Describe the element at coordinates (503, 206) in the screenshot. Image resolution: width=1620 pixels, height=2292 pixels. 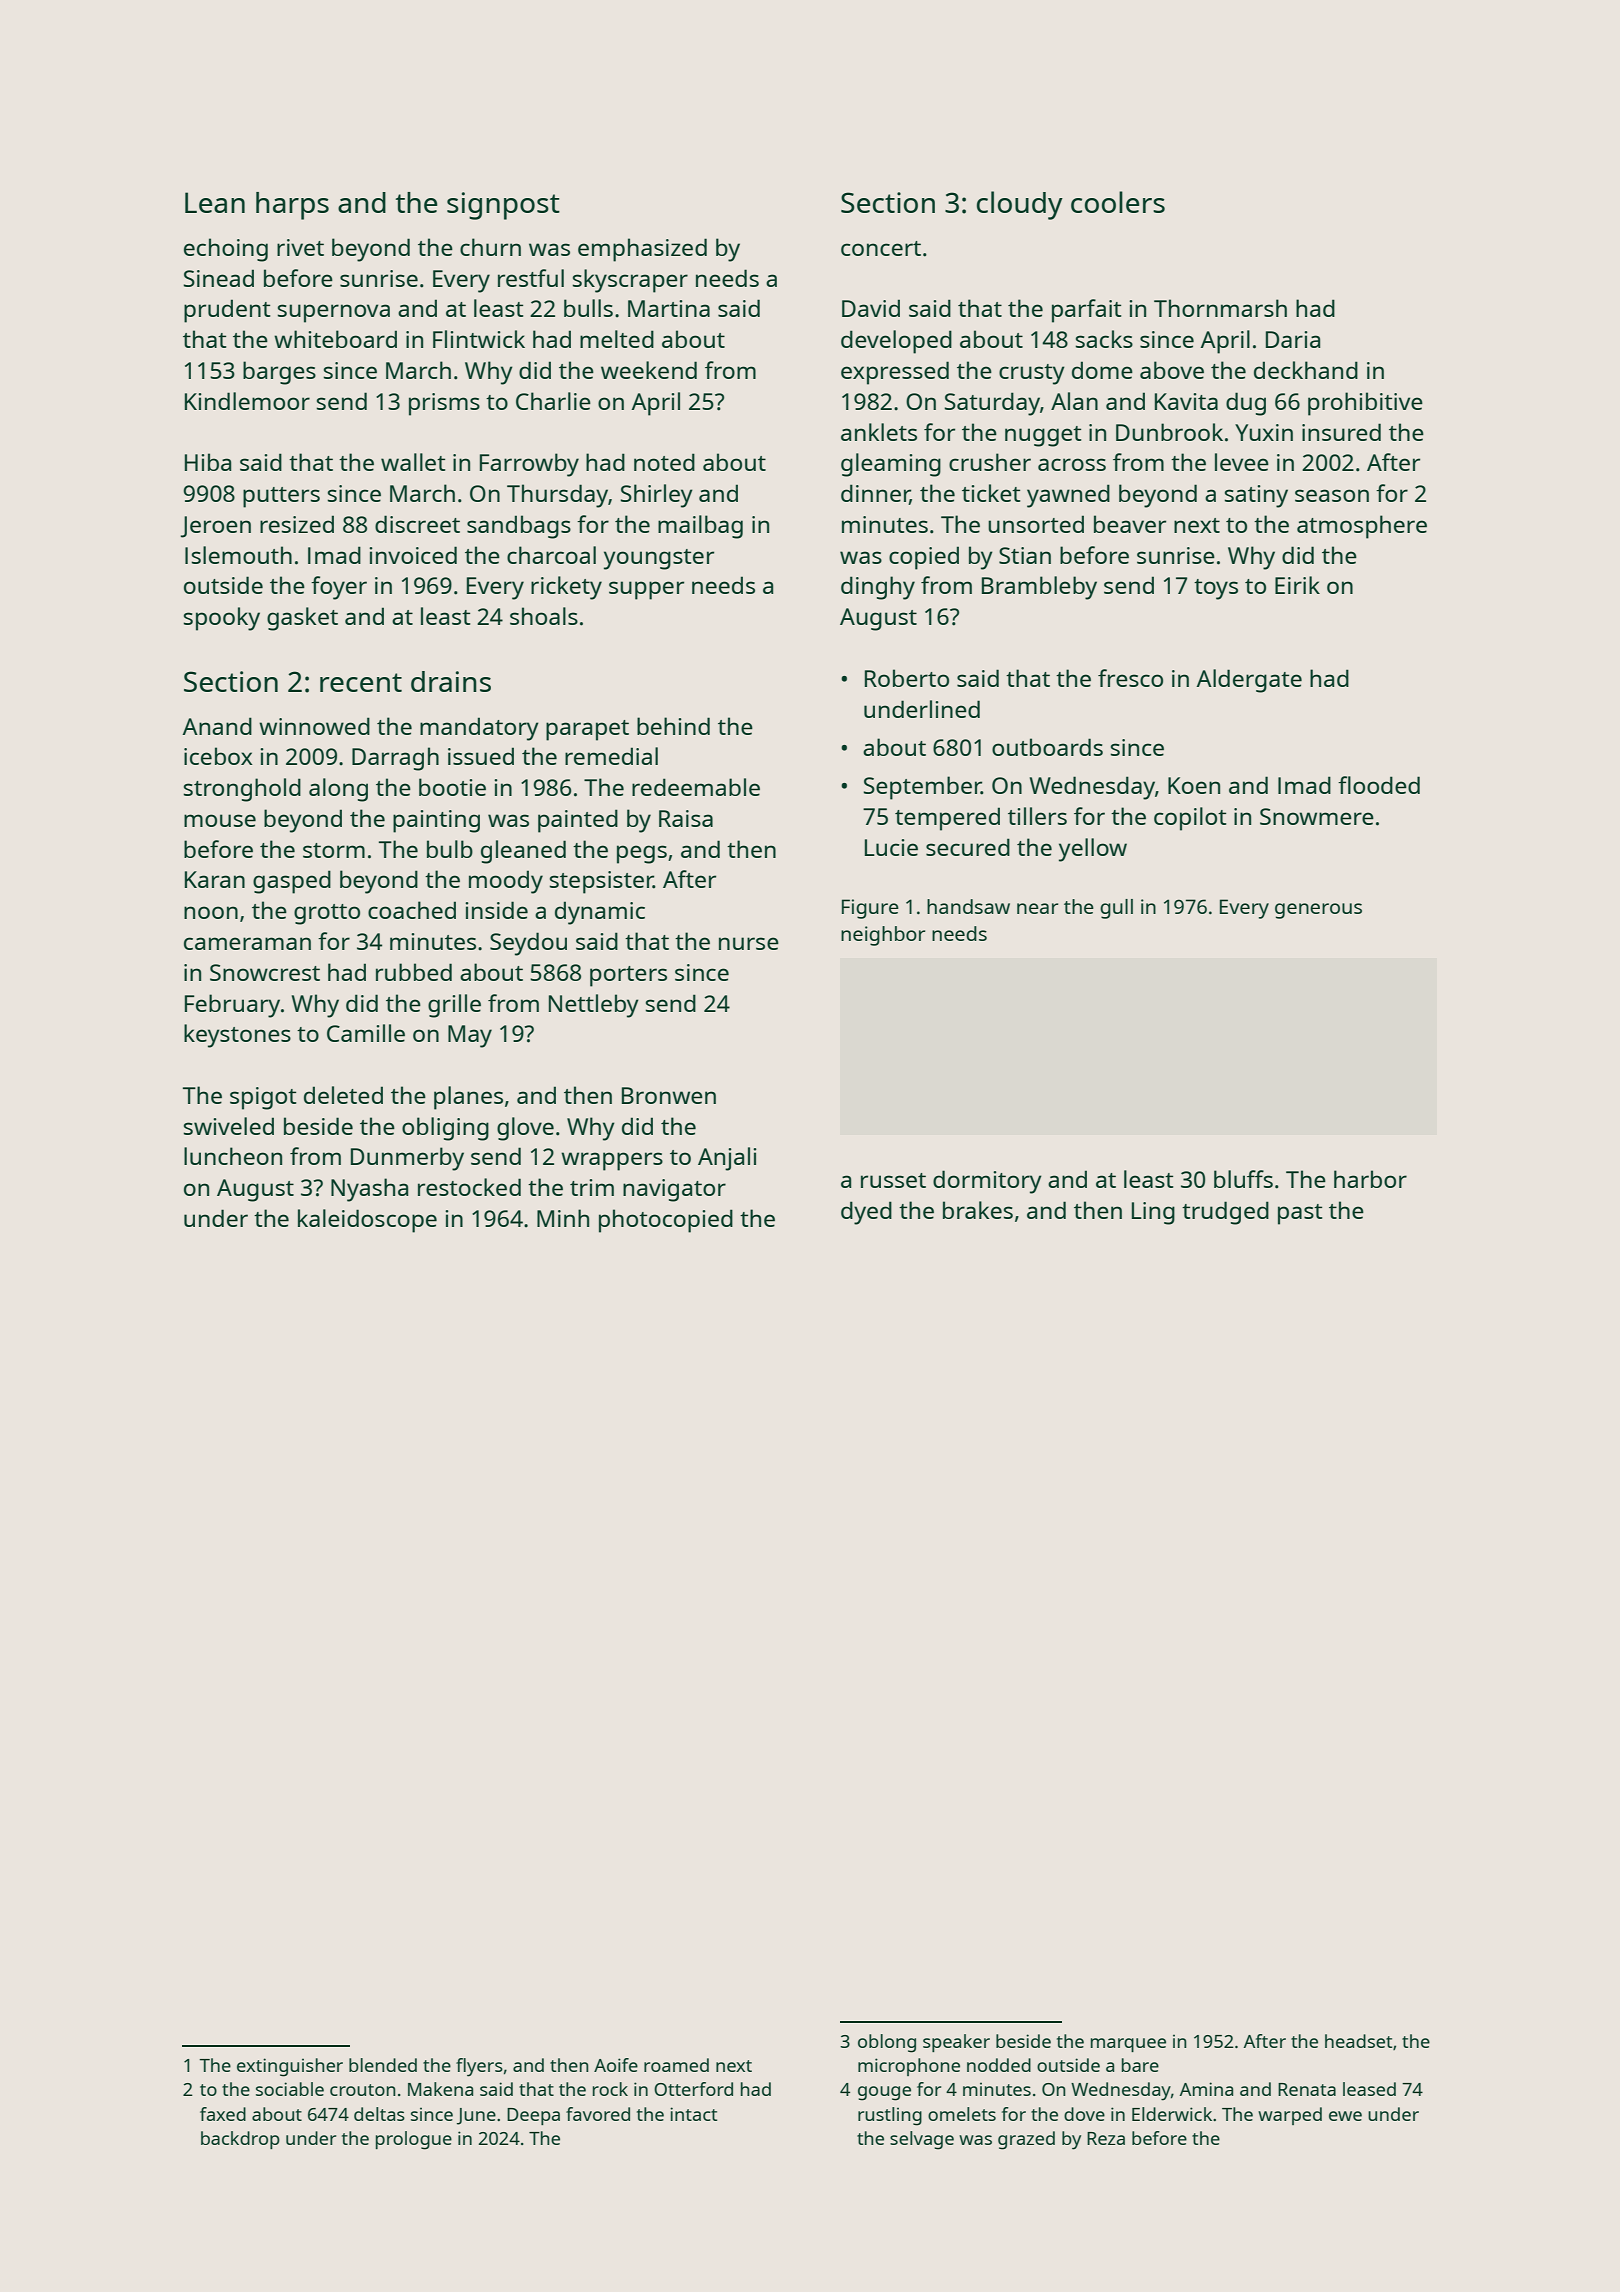
I see `signpost` at that location.
